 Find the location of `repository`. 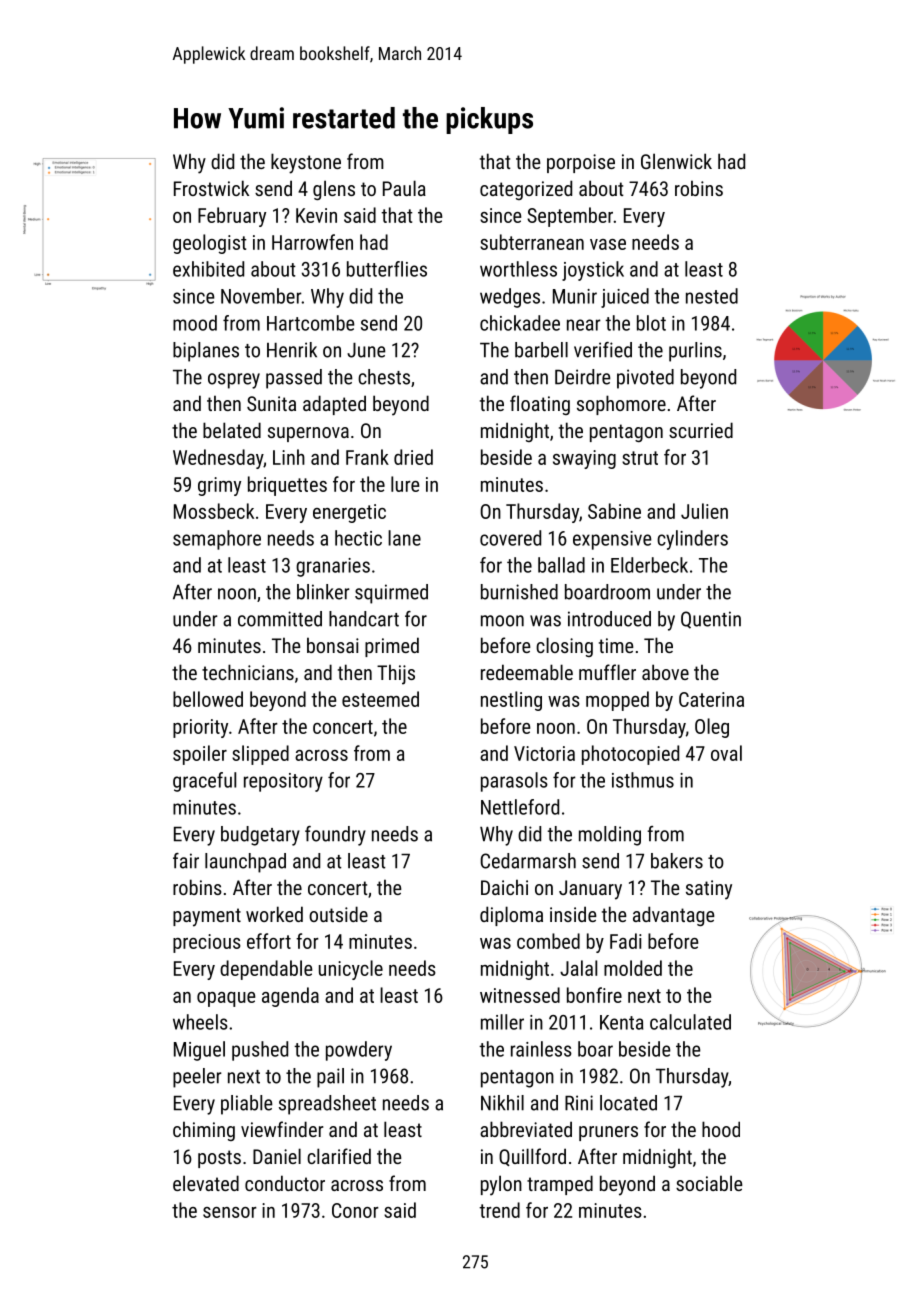

repository is located at coordinates (283, 782).
